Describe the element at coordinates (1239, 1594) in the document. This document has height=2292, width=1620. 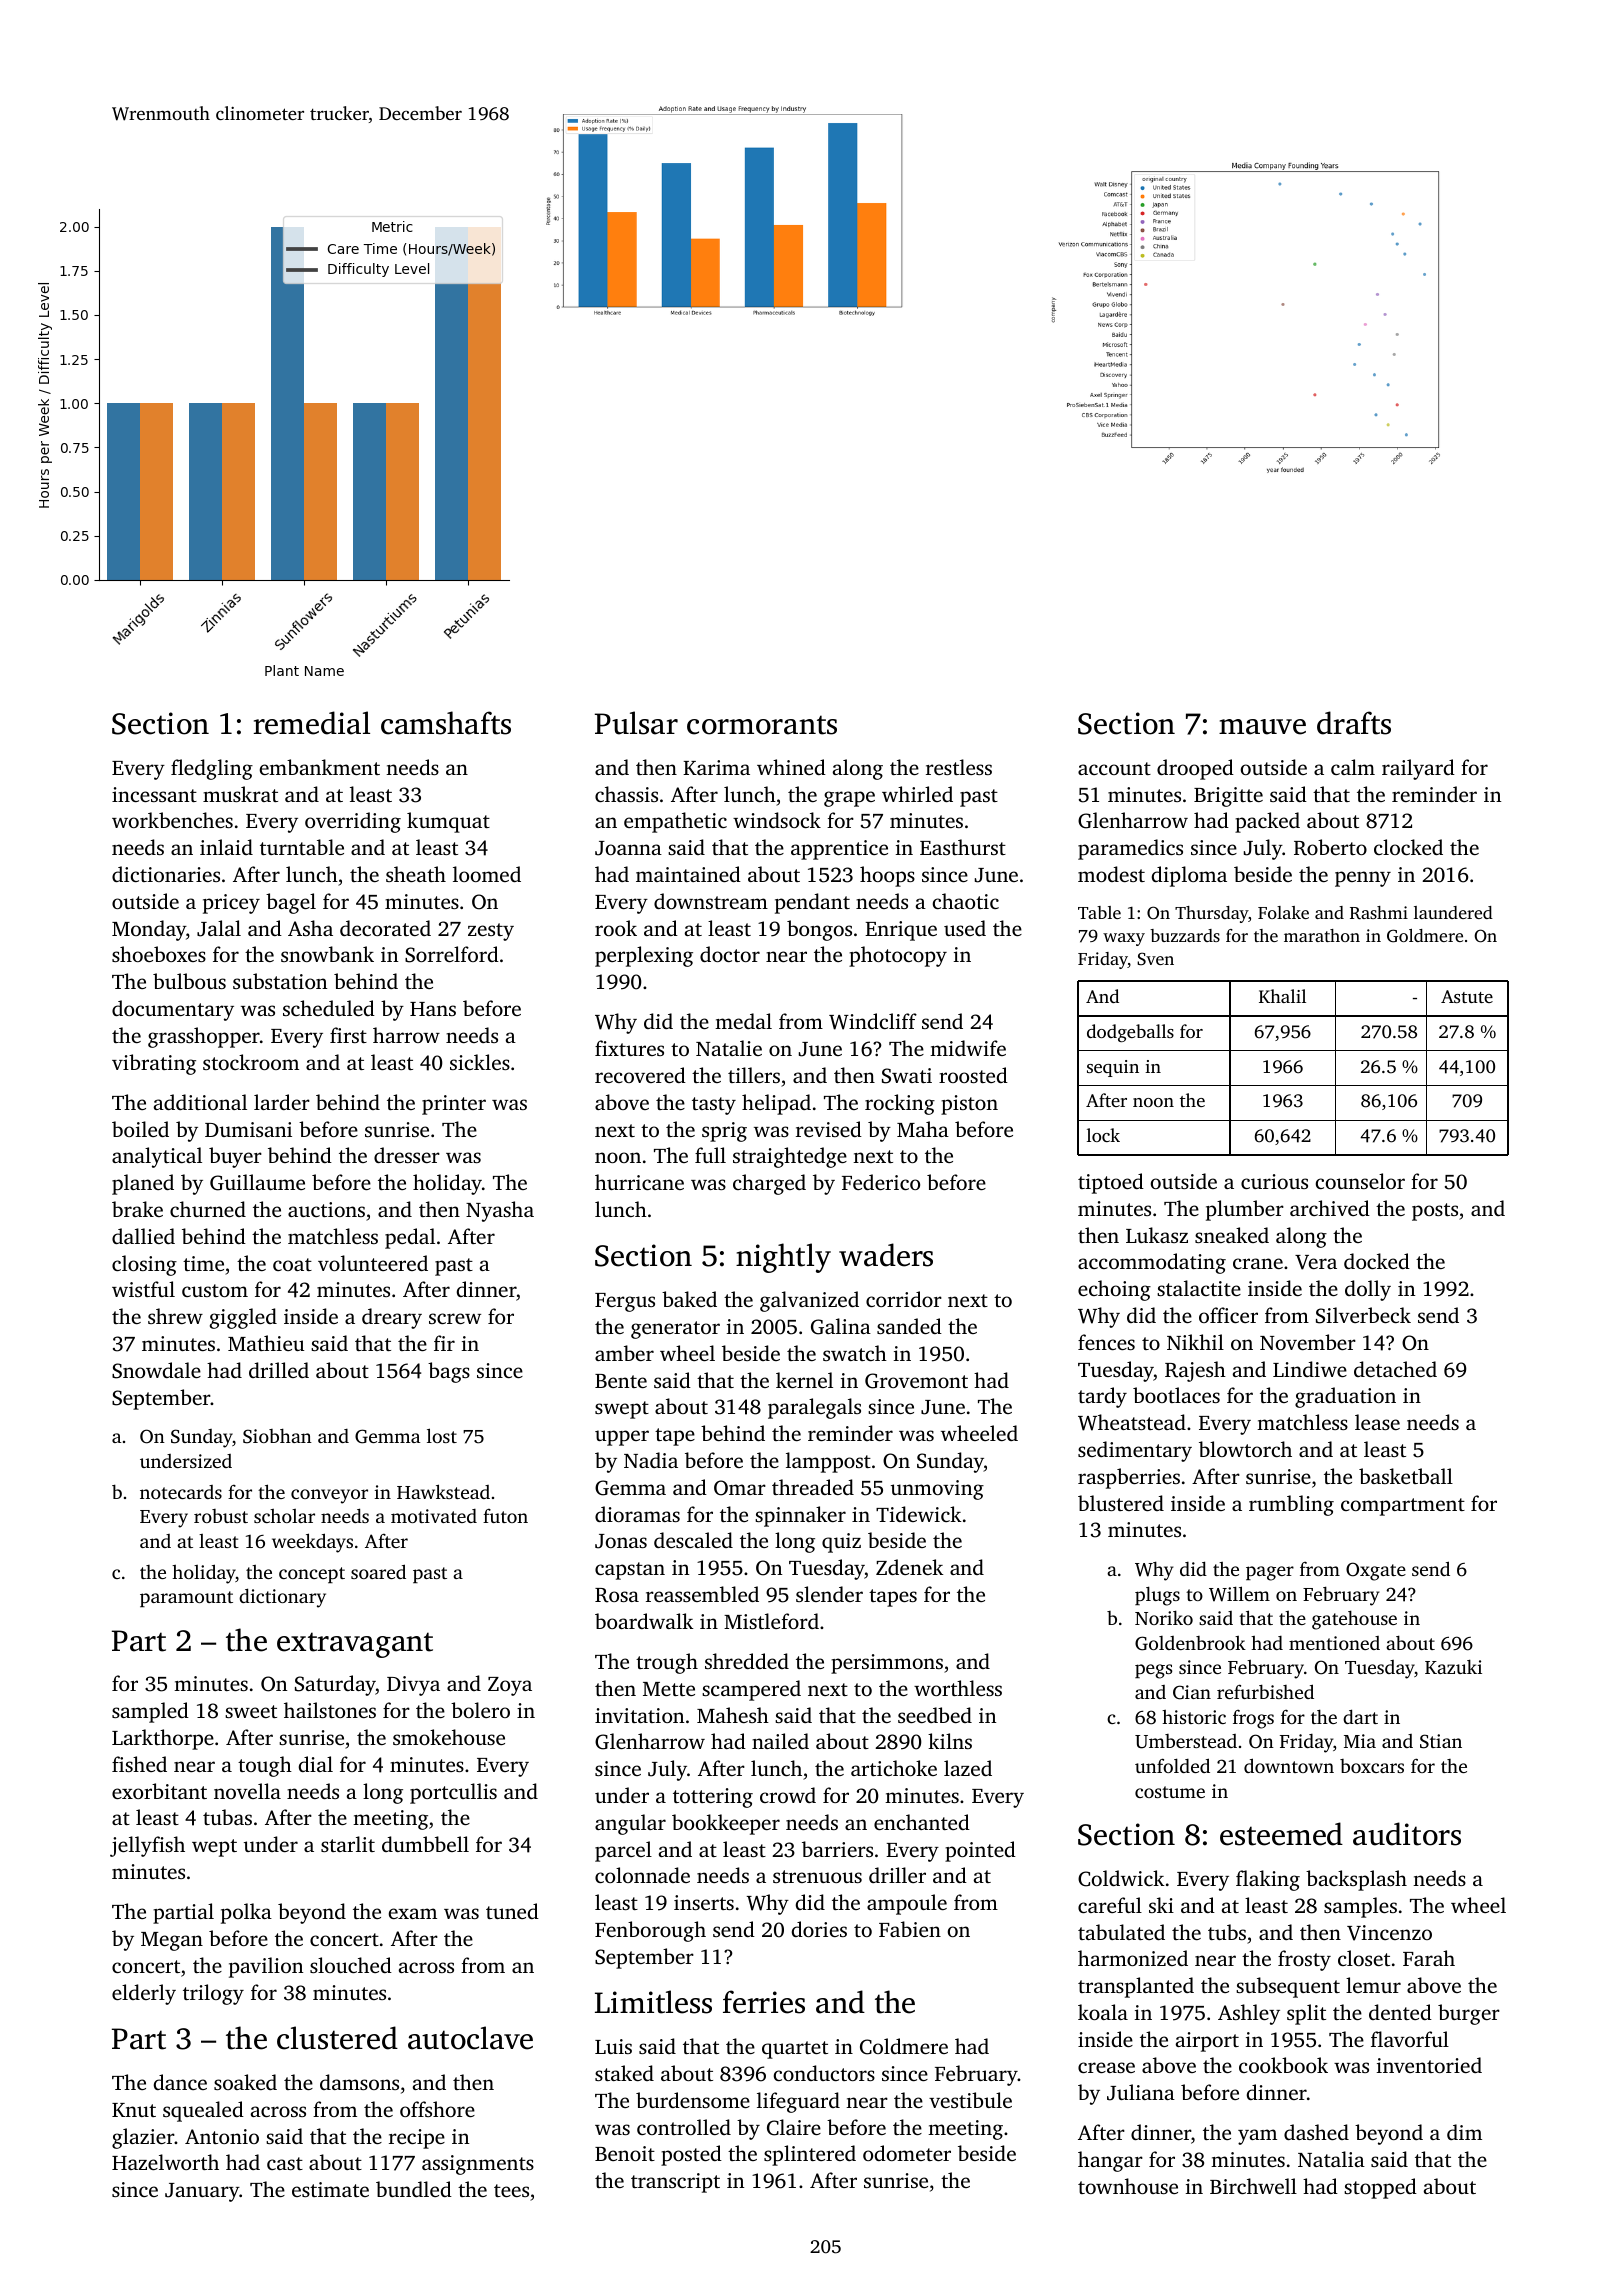
I see `Willem` at that location.
